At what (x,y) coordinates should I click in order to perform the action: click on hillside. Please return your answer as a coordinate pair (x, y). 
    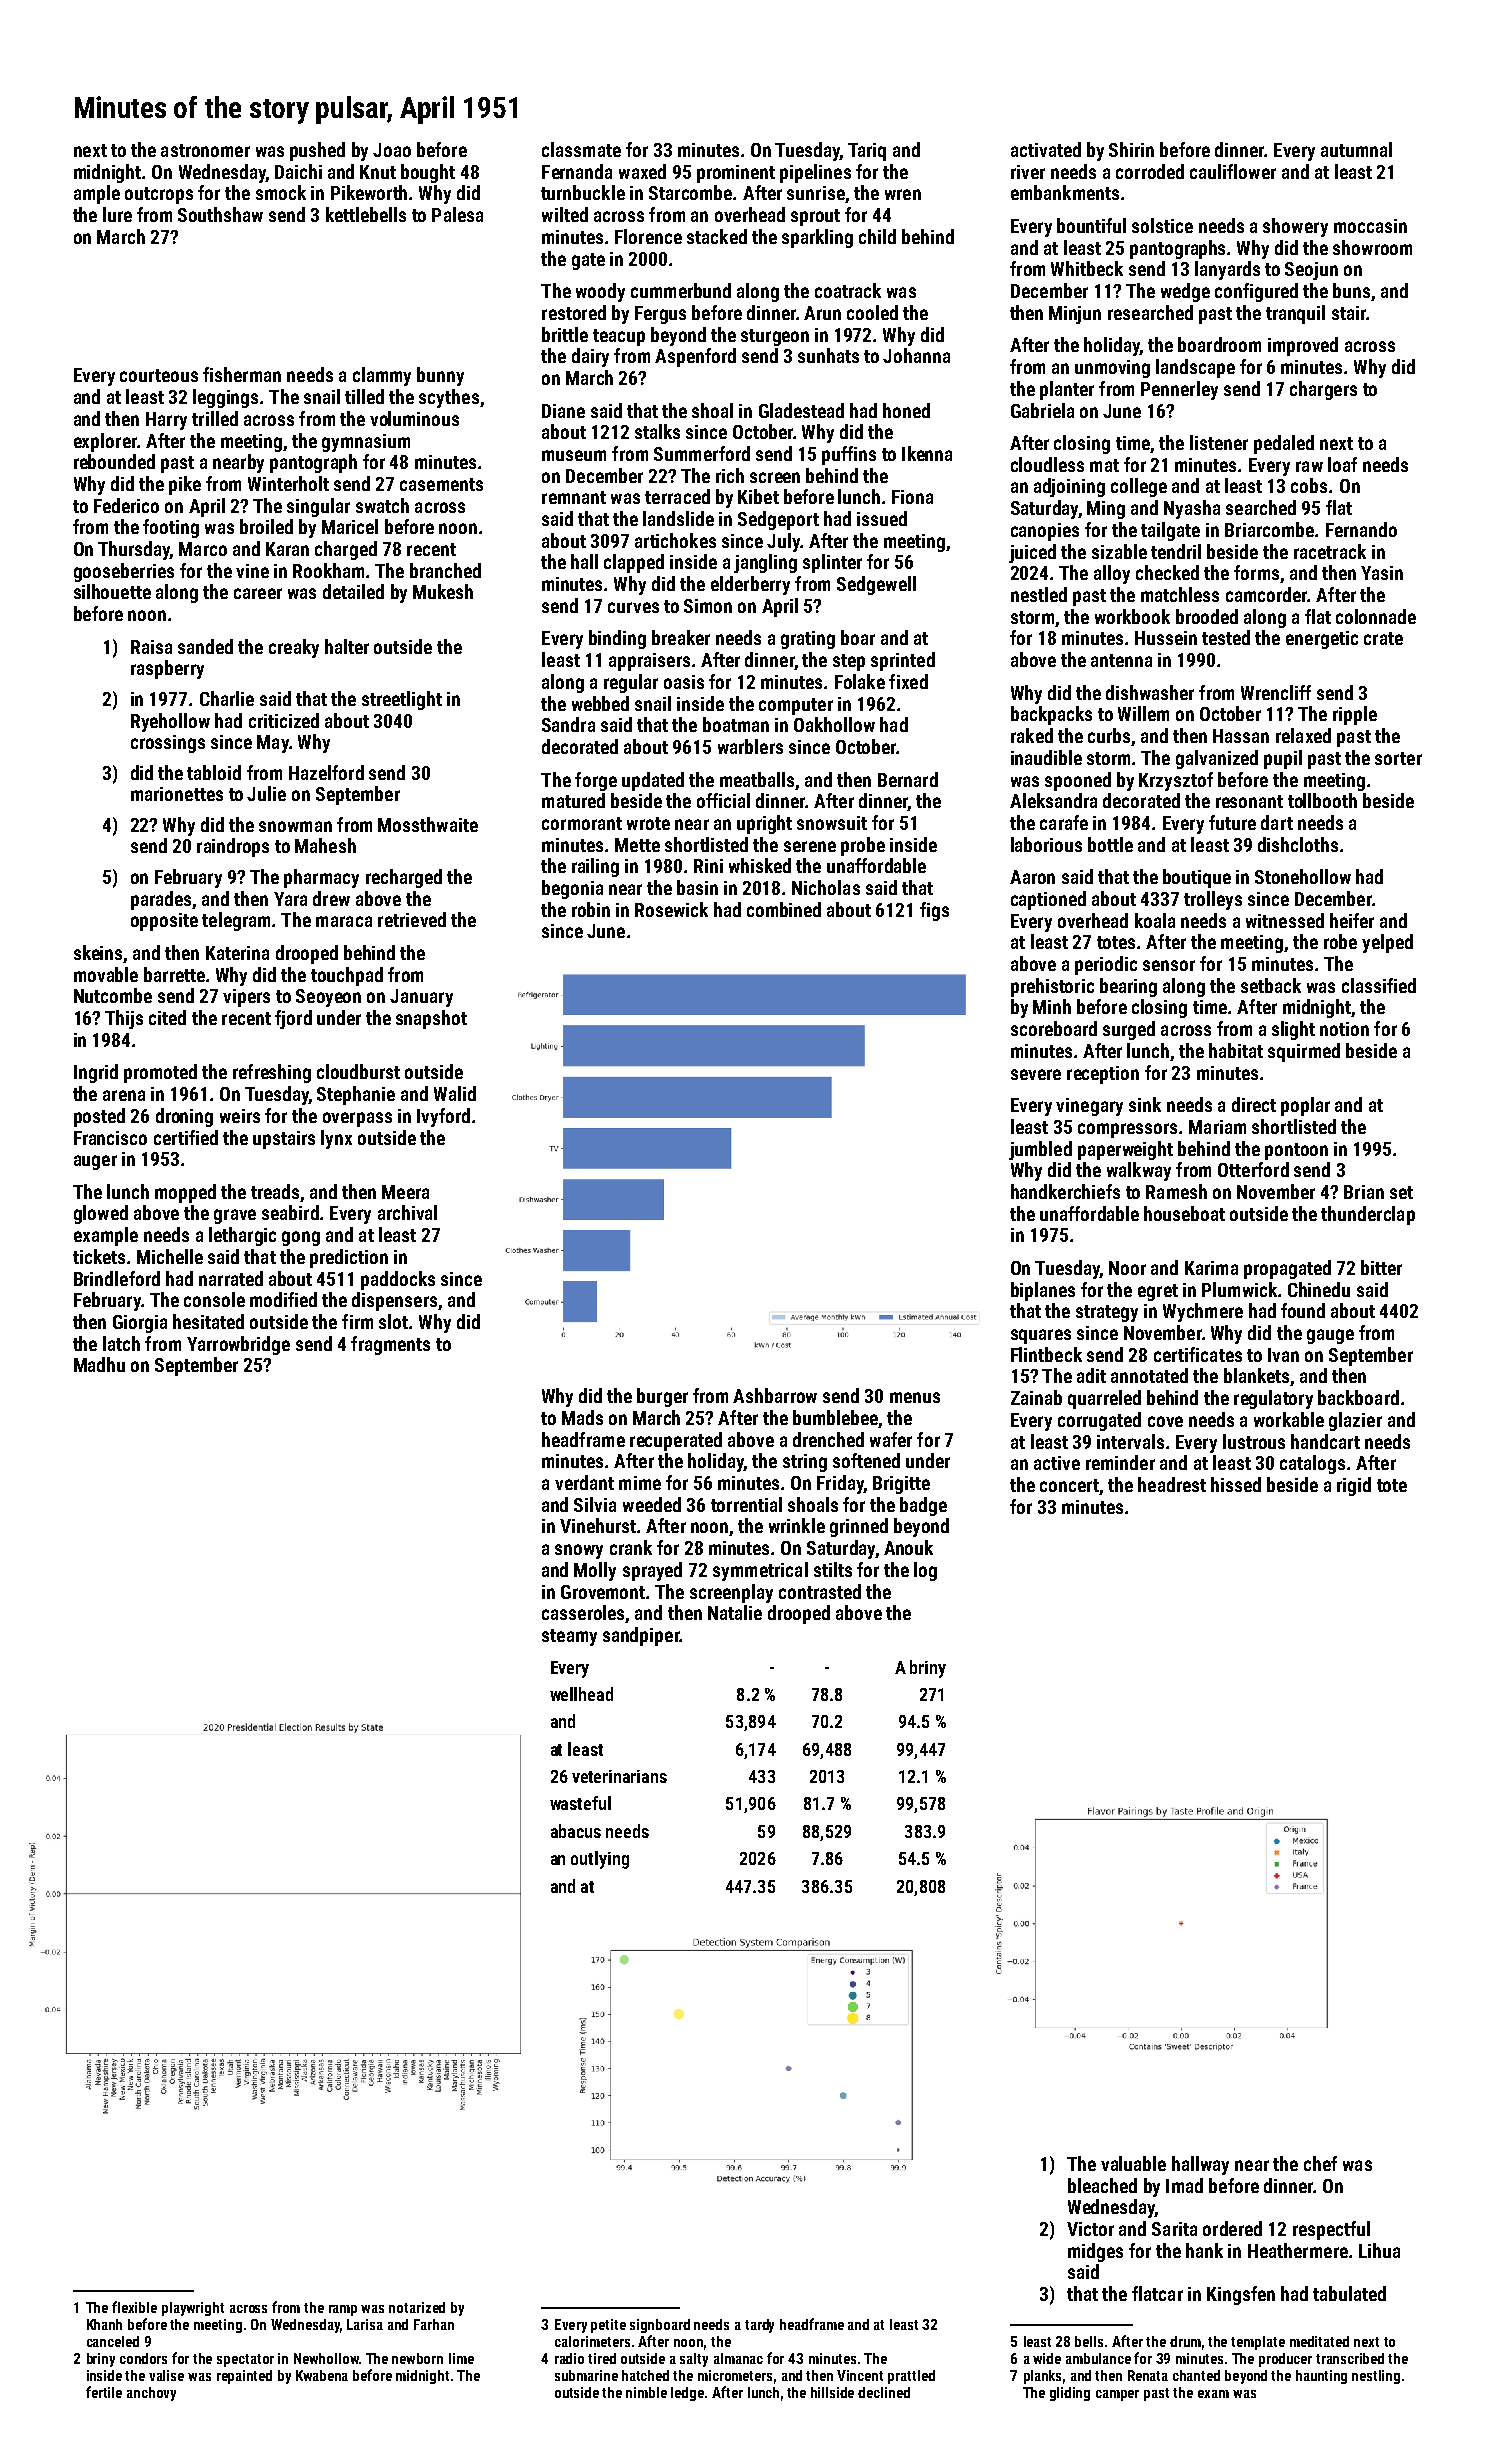
    Looking at the image, I should click on (832, 2392).
